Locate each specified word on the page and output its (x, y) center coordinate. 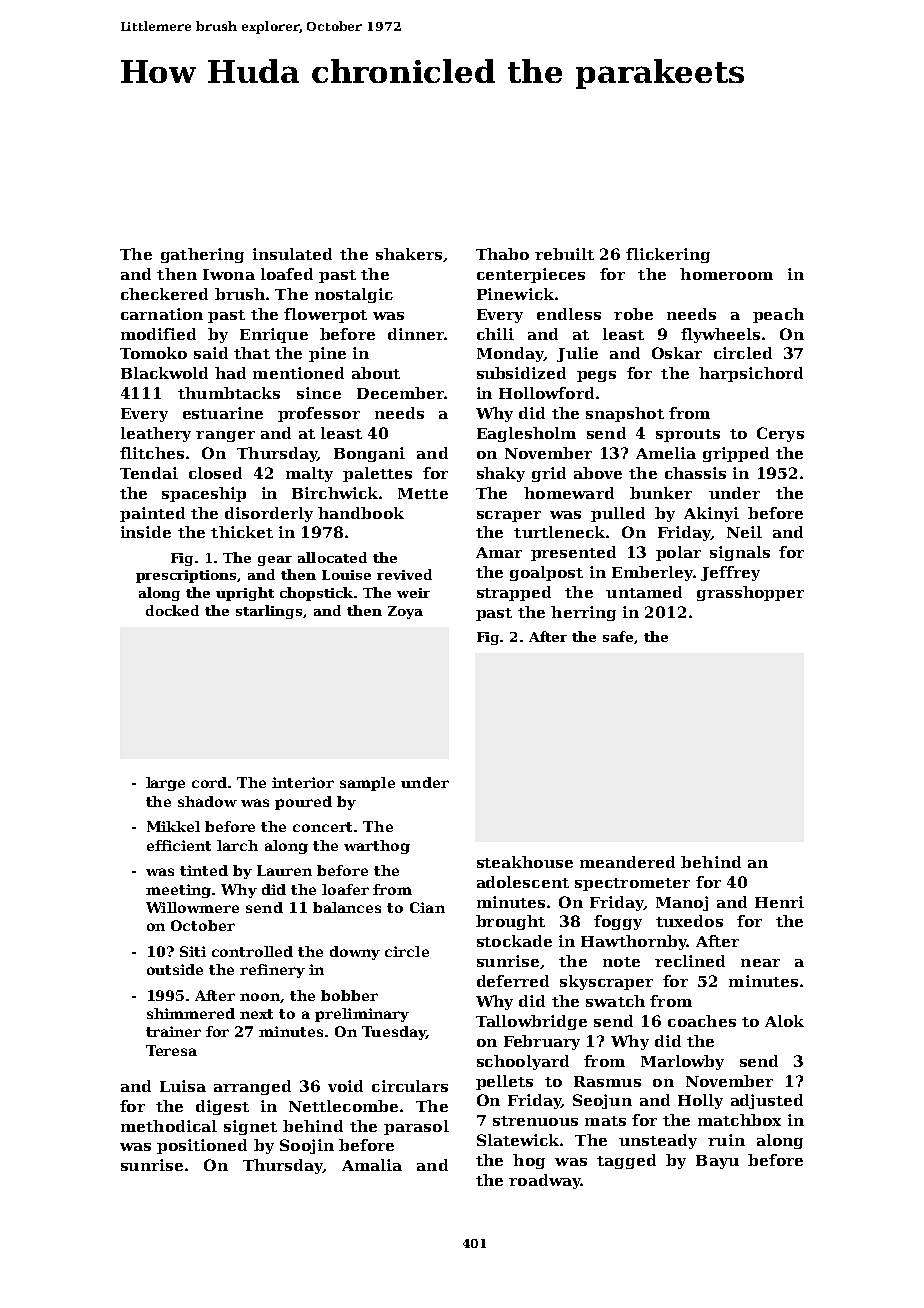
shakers (409, 254)
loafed (287, 274)
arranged (252, 1087)
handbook (361, 513)
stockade (514, 941)
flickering (668, 255)
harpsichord (751, 374)
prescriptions (187, 576)
